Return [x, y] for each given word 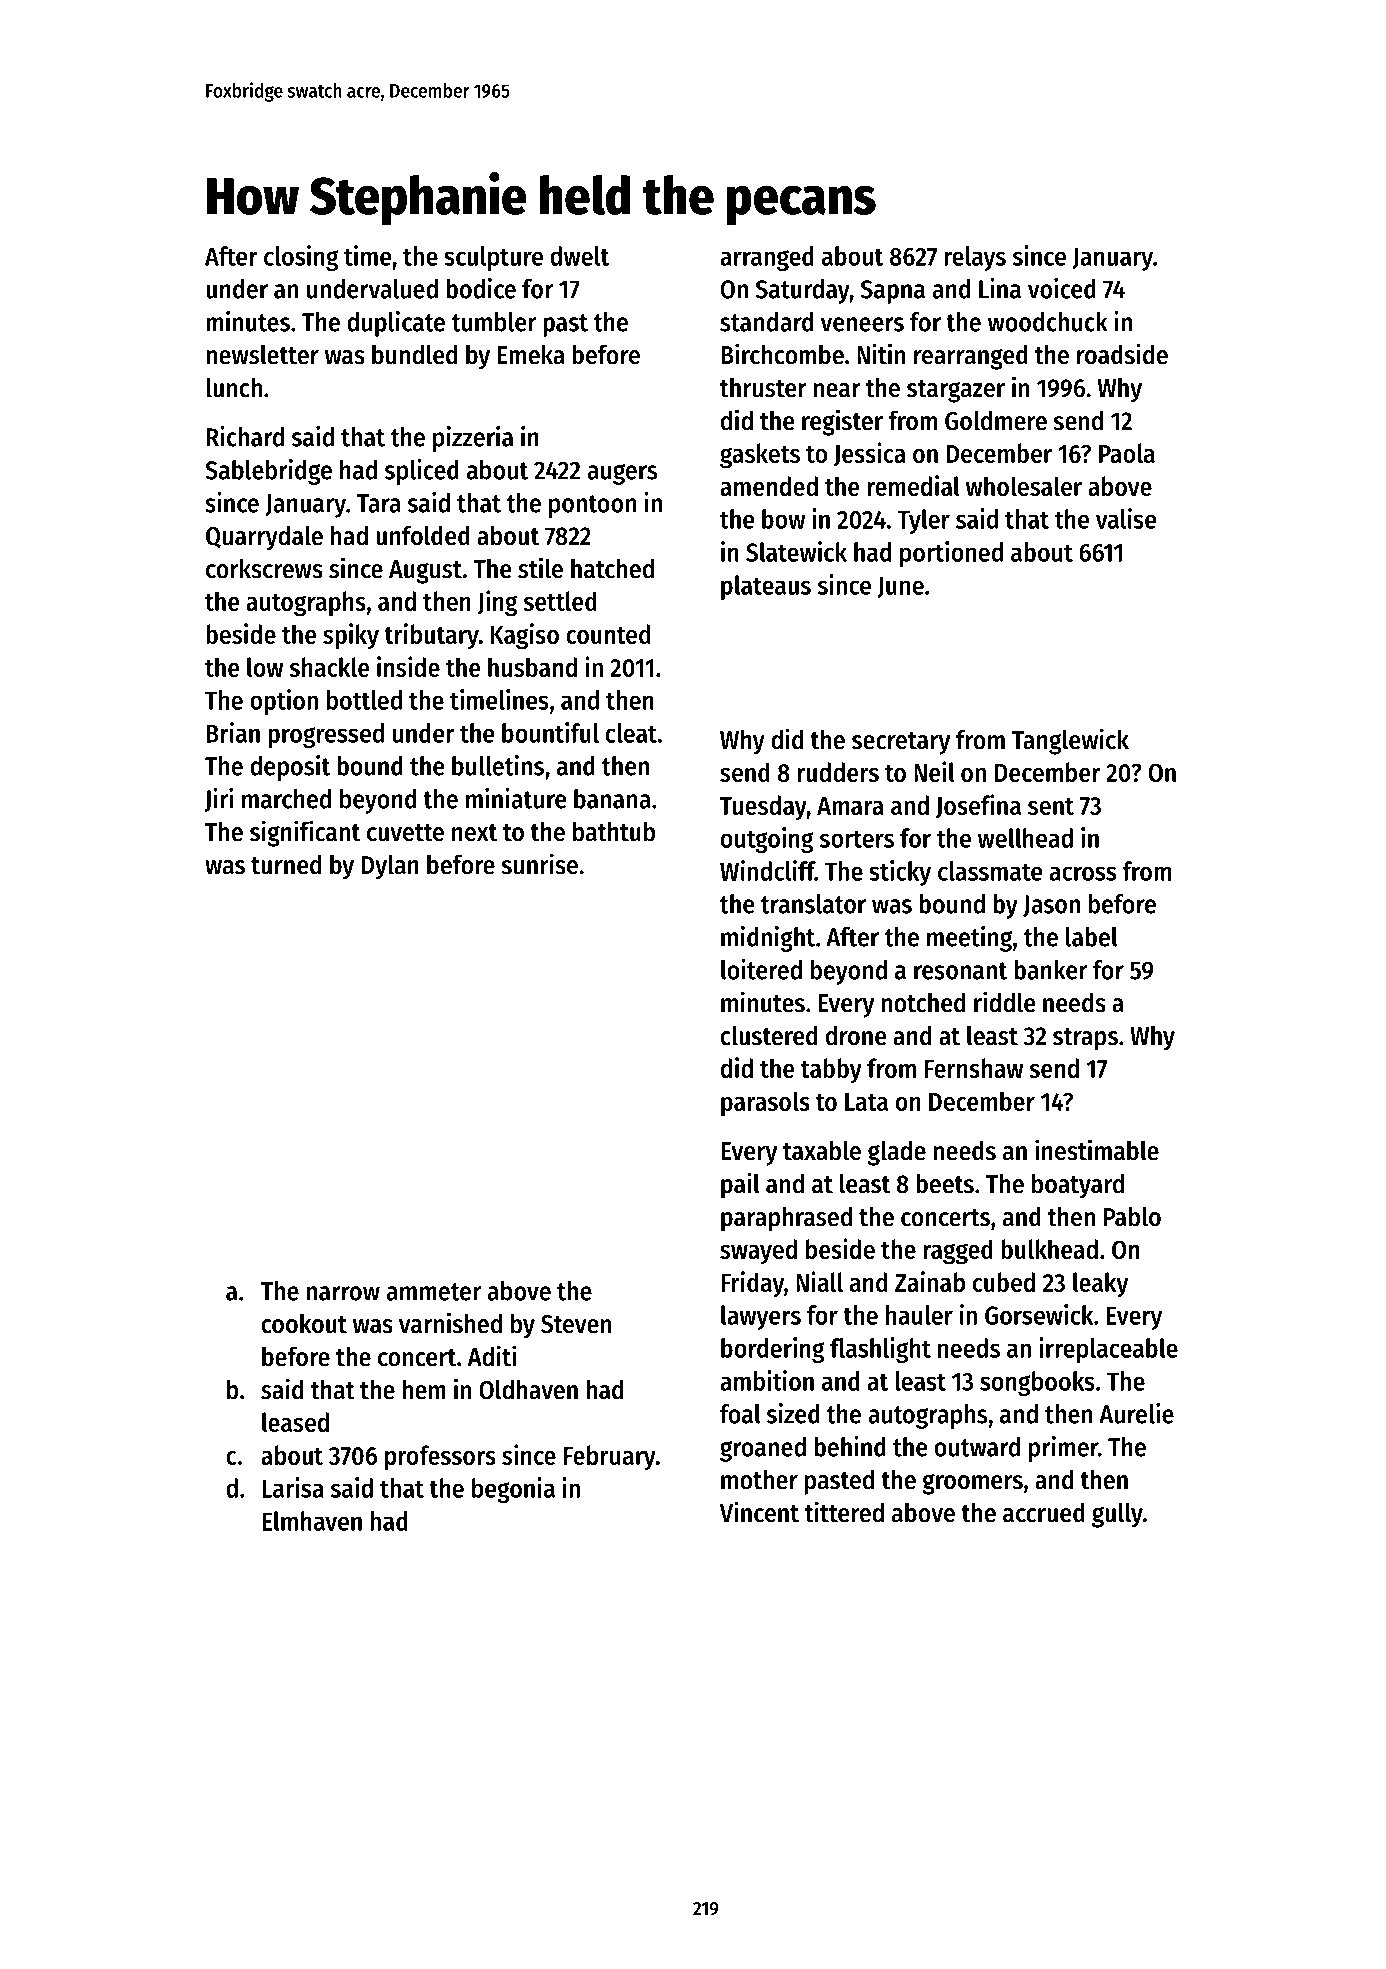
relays [975, 258]
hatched [612, 568]
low [265, 667]
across [1082, 873]
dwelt [579, 256]
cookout [304, 1323]
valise [1126, 518]
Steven [576, 1324]
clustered [769, 1035]
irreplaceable [1108, 1350]
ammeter [433, 1292]
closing [301, 258]
